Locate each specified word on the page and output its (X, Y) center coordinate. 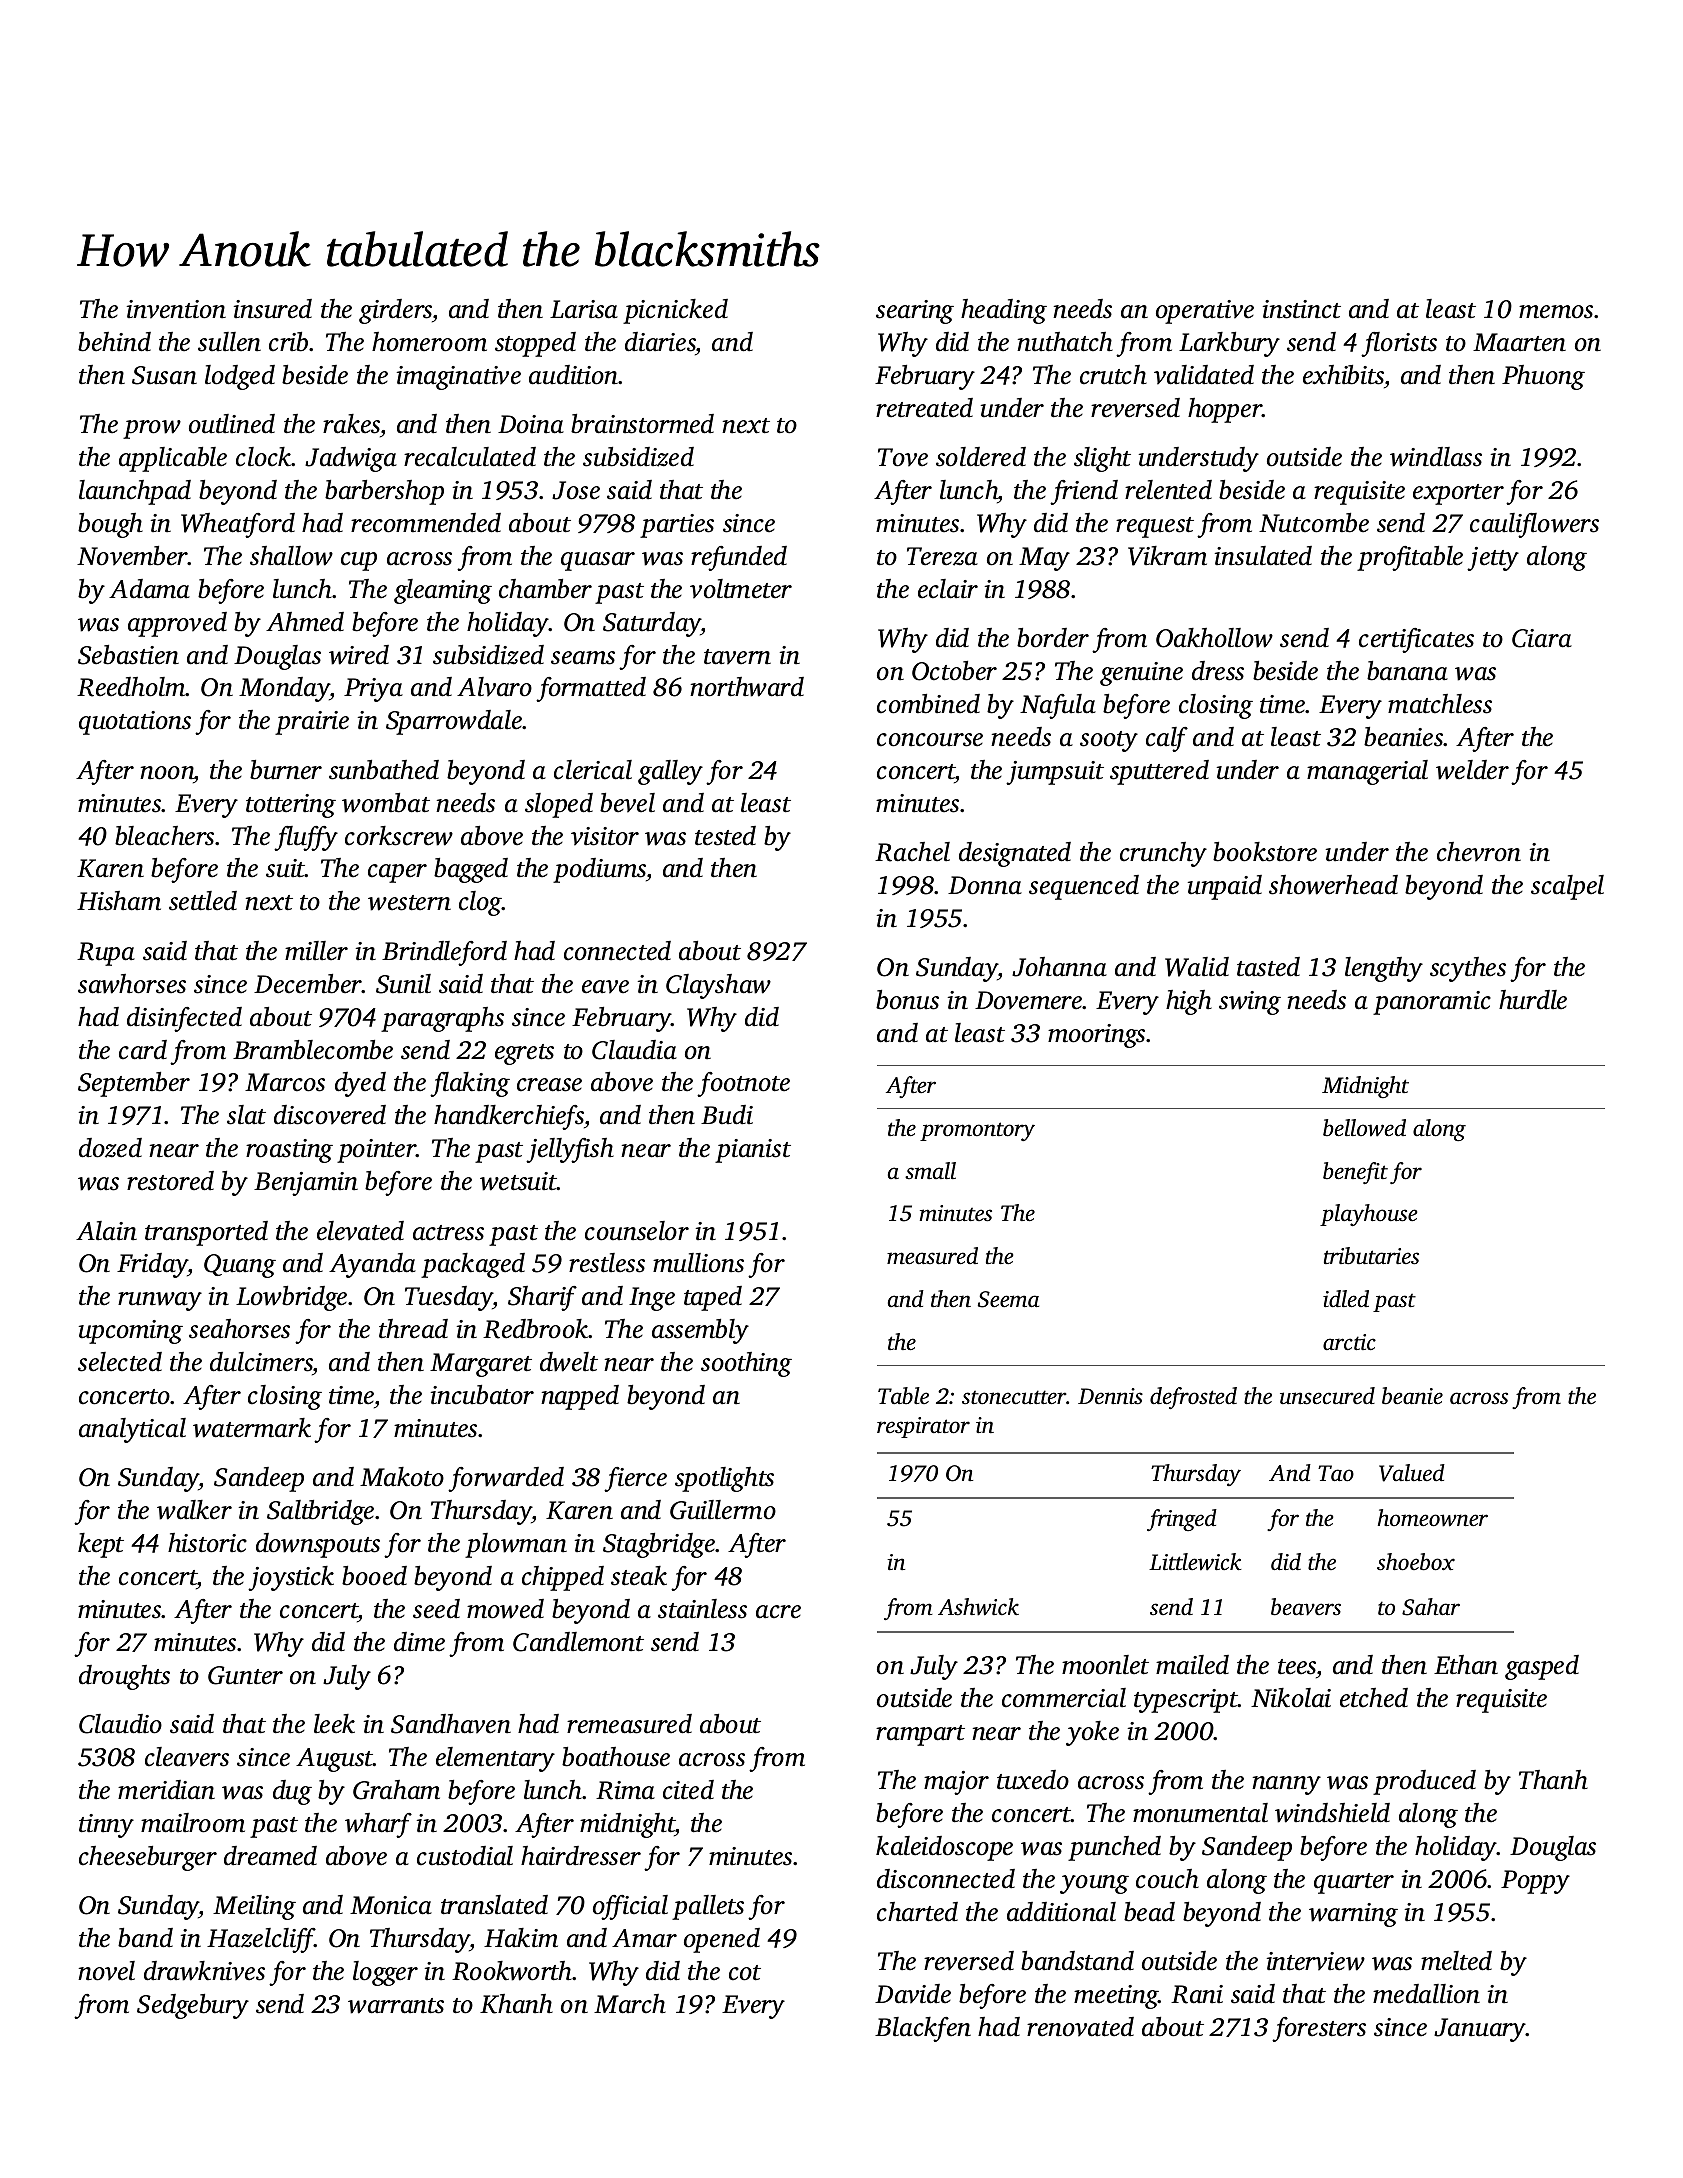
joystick (291, 1578)
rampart (920, 1735)
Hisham (119, 901)
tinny (106, 1826)
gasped (1542, 1667)
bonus (907, 1000)
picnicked (675, 311)
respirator (923, 1427)
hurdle (1533, 1000)
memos (1556, 312)
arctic (1349, 1342)
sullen (229, 342)
